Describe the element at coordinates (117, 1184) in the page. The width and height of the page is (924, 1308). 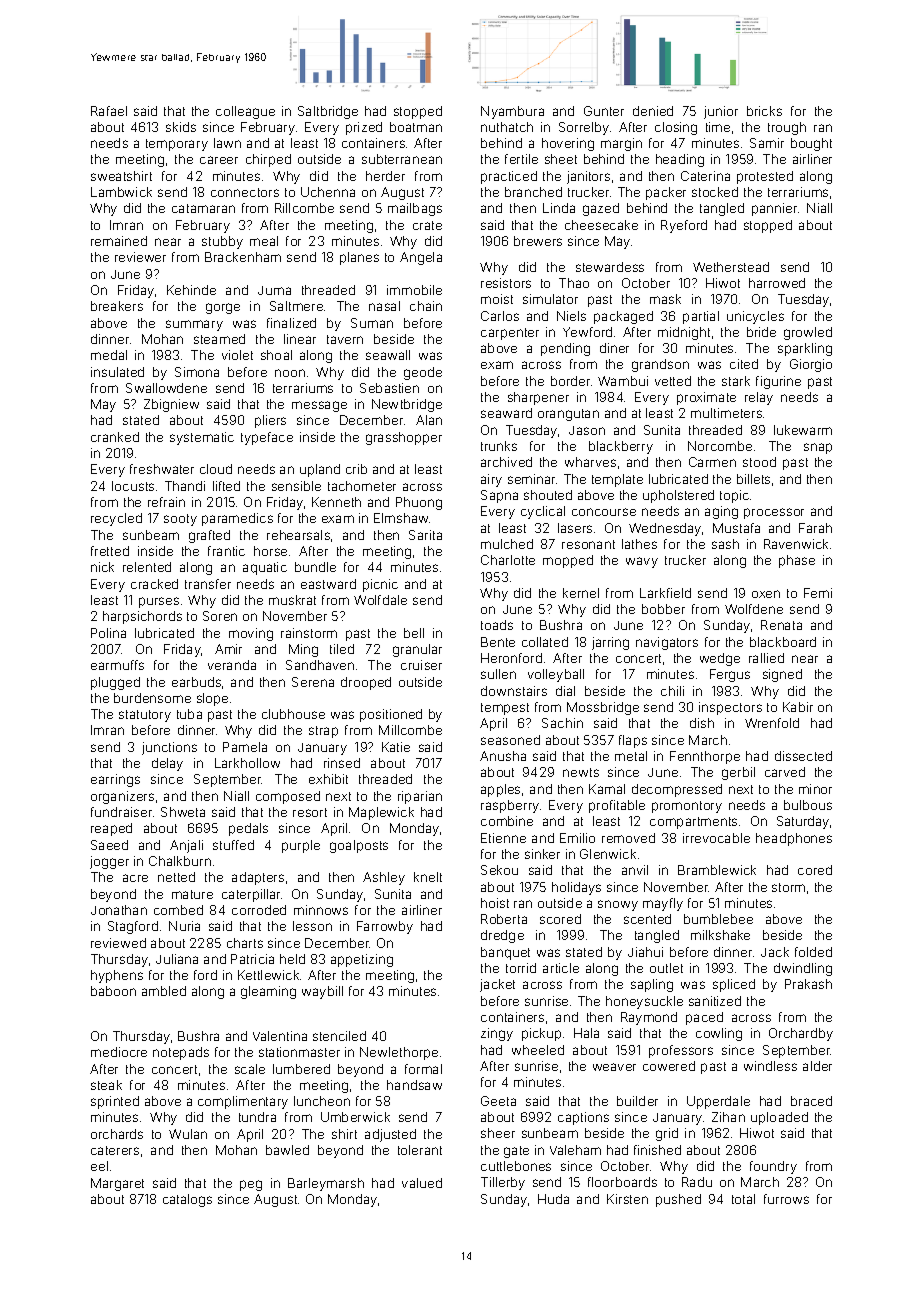
I see `Margaret` at that location.
